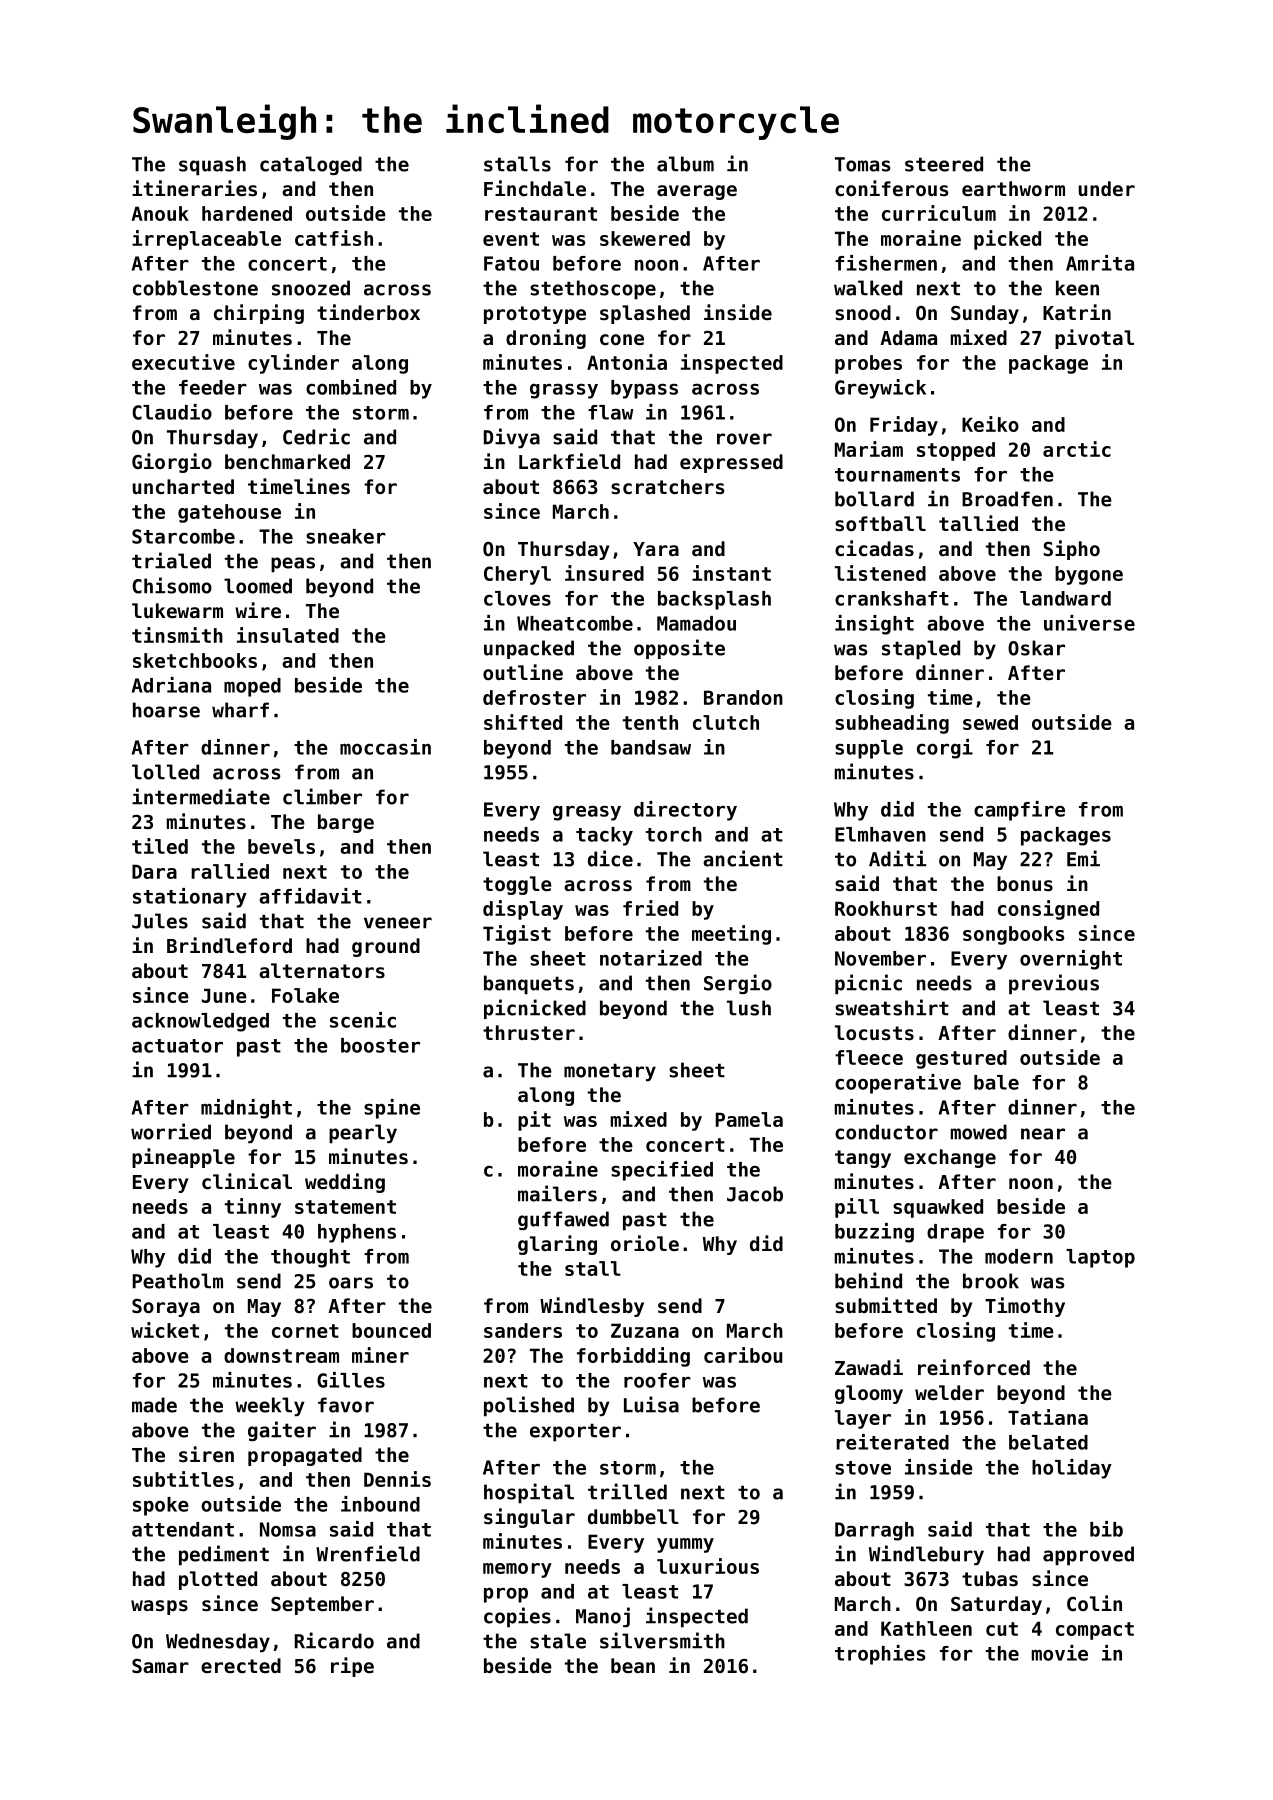 This document has height=1800, width=1273. I want to click on droning, so click(546, 339).
